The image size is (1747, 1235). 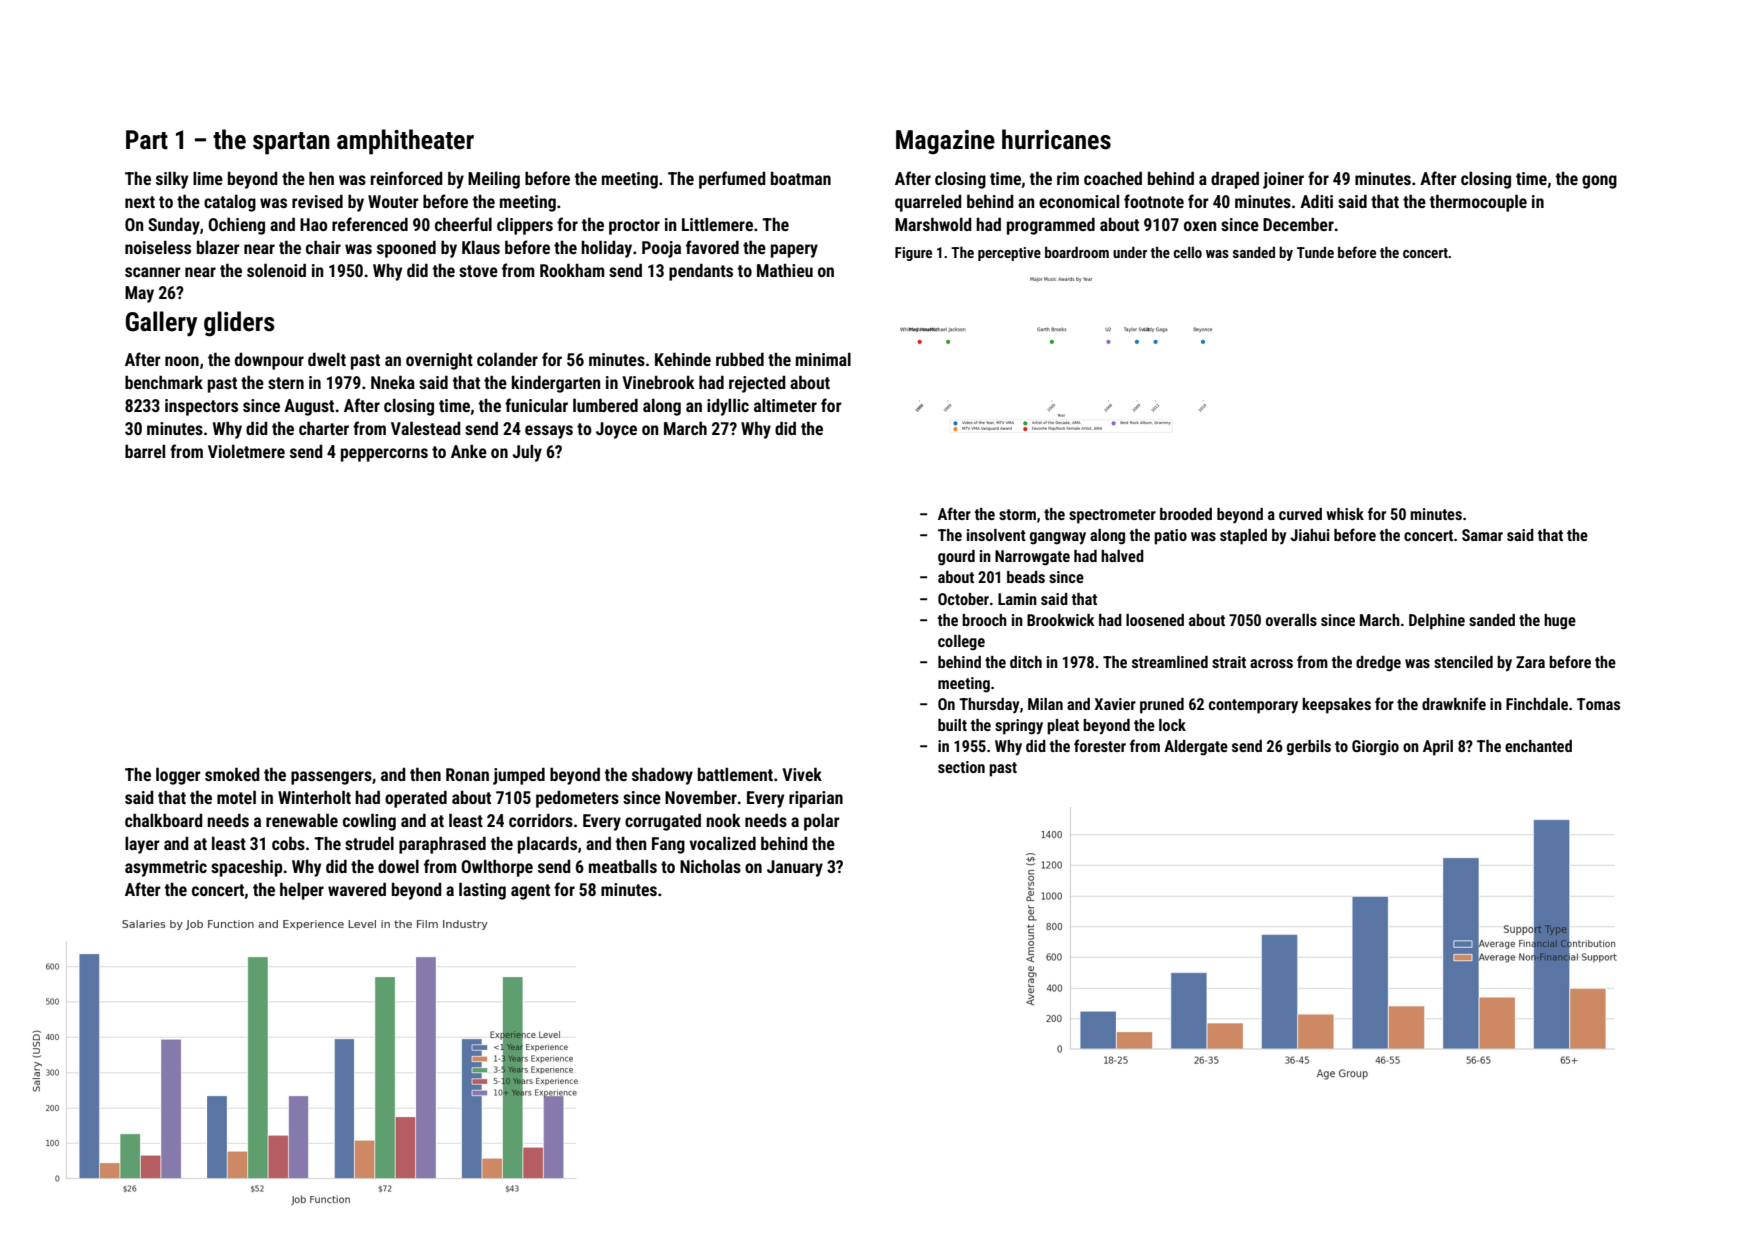 What do you see at coordinates (1283, 180) in the document?
I see `joiner` at bounding box center [1283, 180].
